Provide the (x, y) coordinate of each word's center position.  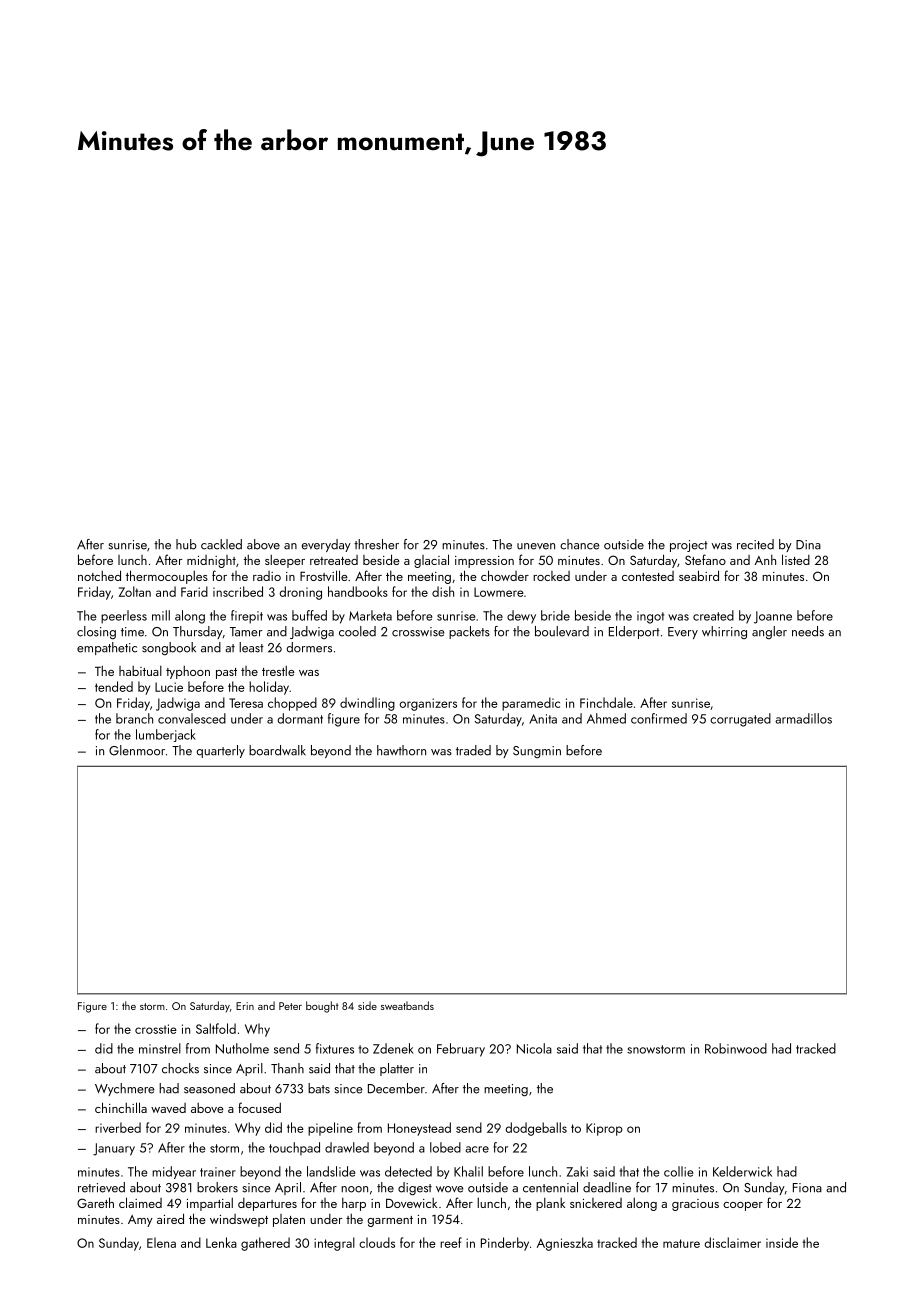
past (226, 673)
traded (473, 750)
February (461, 1050)
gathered (265, 1244)
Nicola (534, 1048)
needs (808, 631)
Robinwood (736, 1048)
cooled (357, 631)
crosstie (156, 1029)
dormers (309, 647)
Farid (194, 591)
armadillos (803, 718)
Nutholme (242, 1048)
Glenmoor (137, 750)
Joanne (773, 617)
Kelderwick (742, 1171)
